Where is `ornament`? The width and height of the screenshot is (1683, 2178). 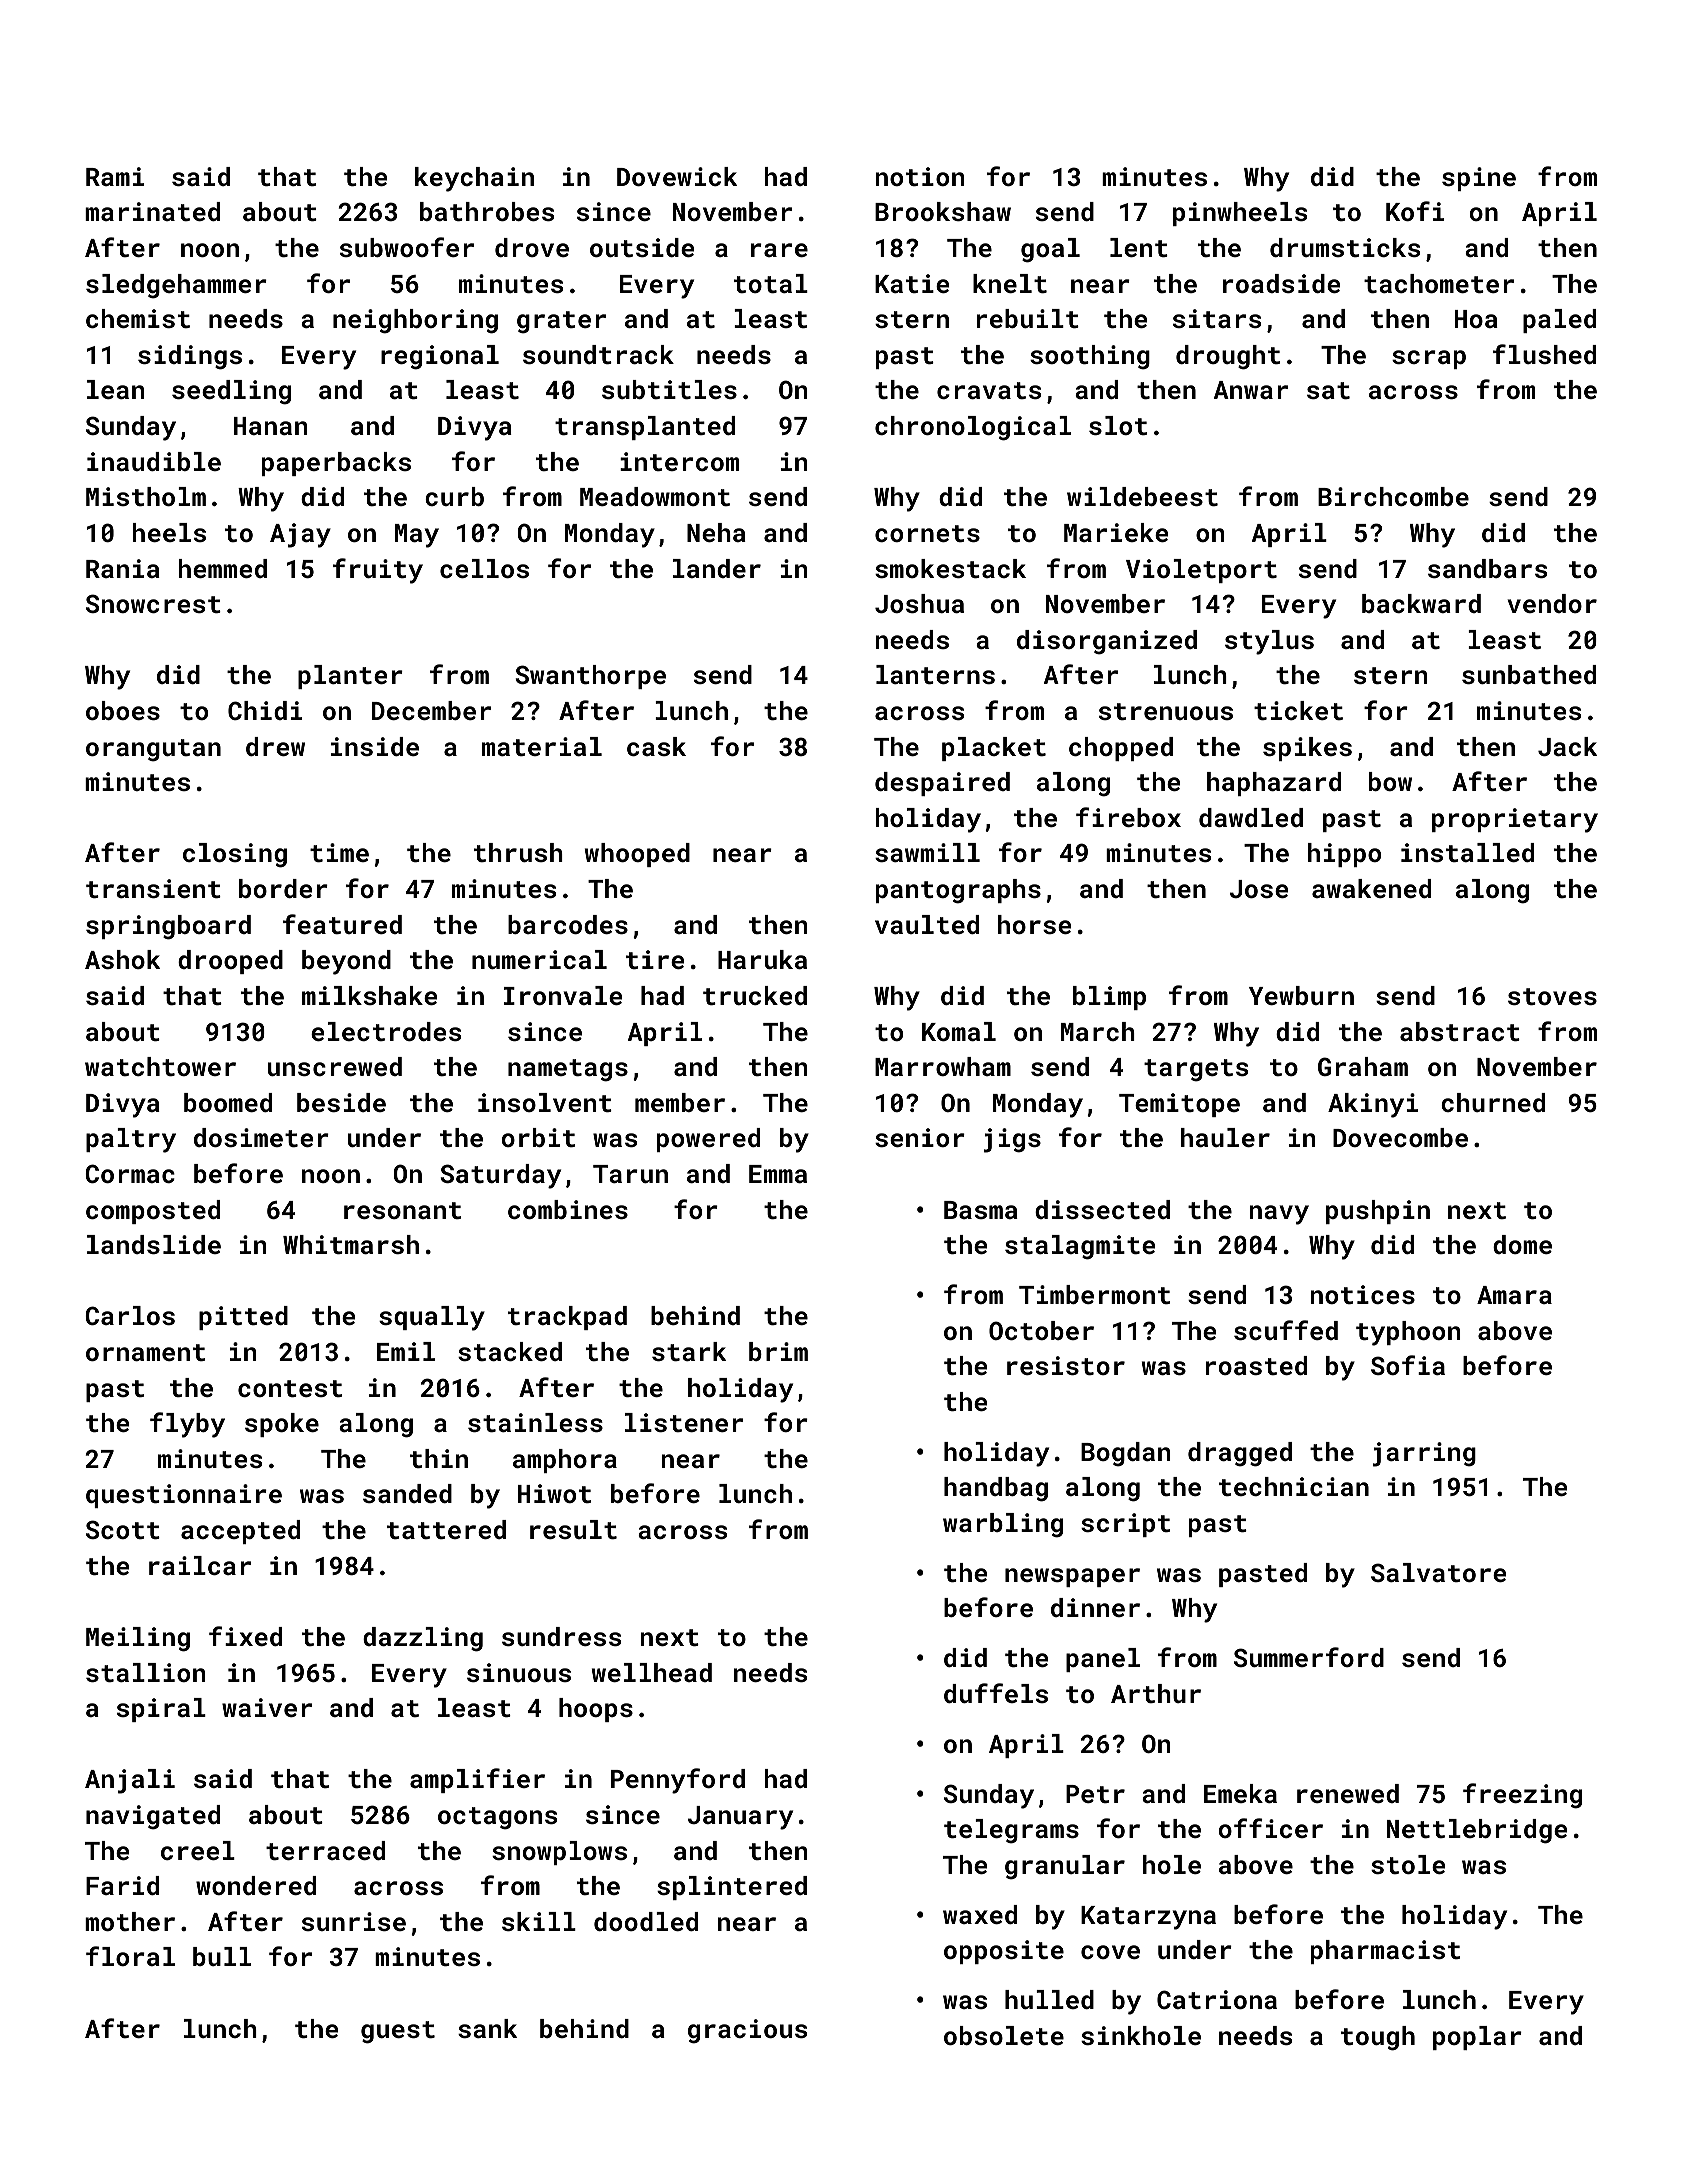
ornament is located at coordinates (145, 1352).
